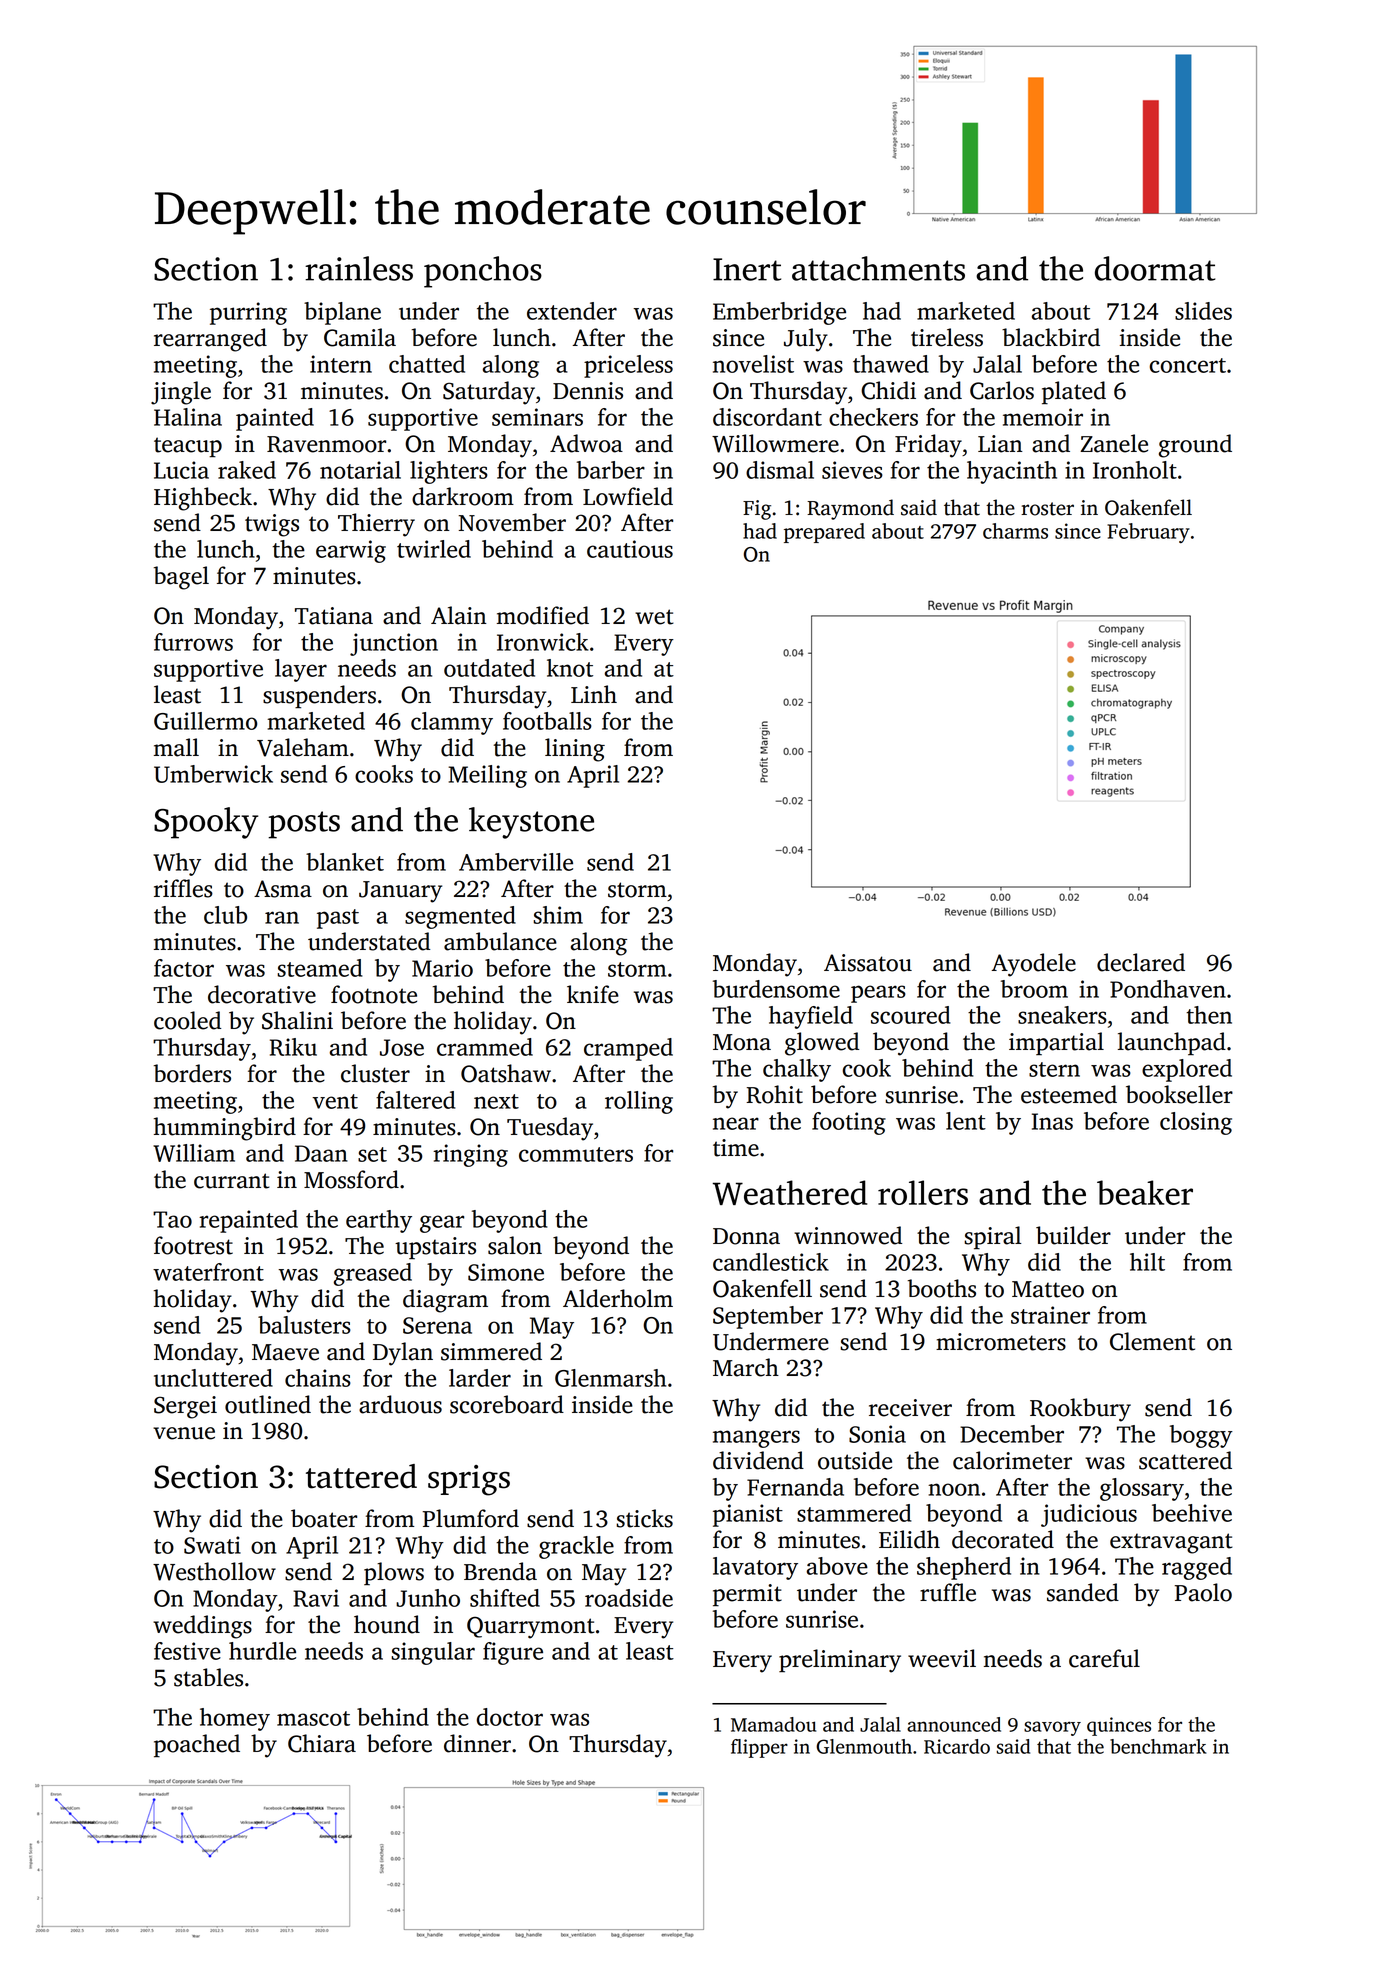 The image size is (1386, 1969). I want to click on shim, so click(558, 915).
